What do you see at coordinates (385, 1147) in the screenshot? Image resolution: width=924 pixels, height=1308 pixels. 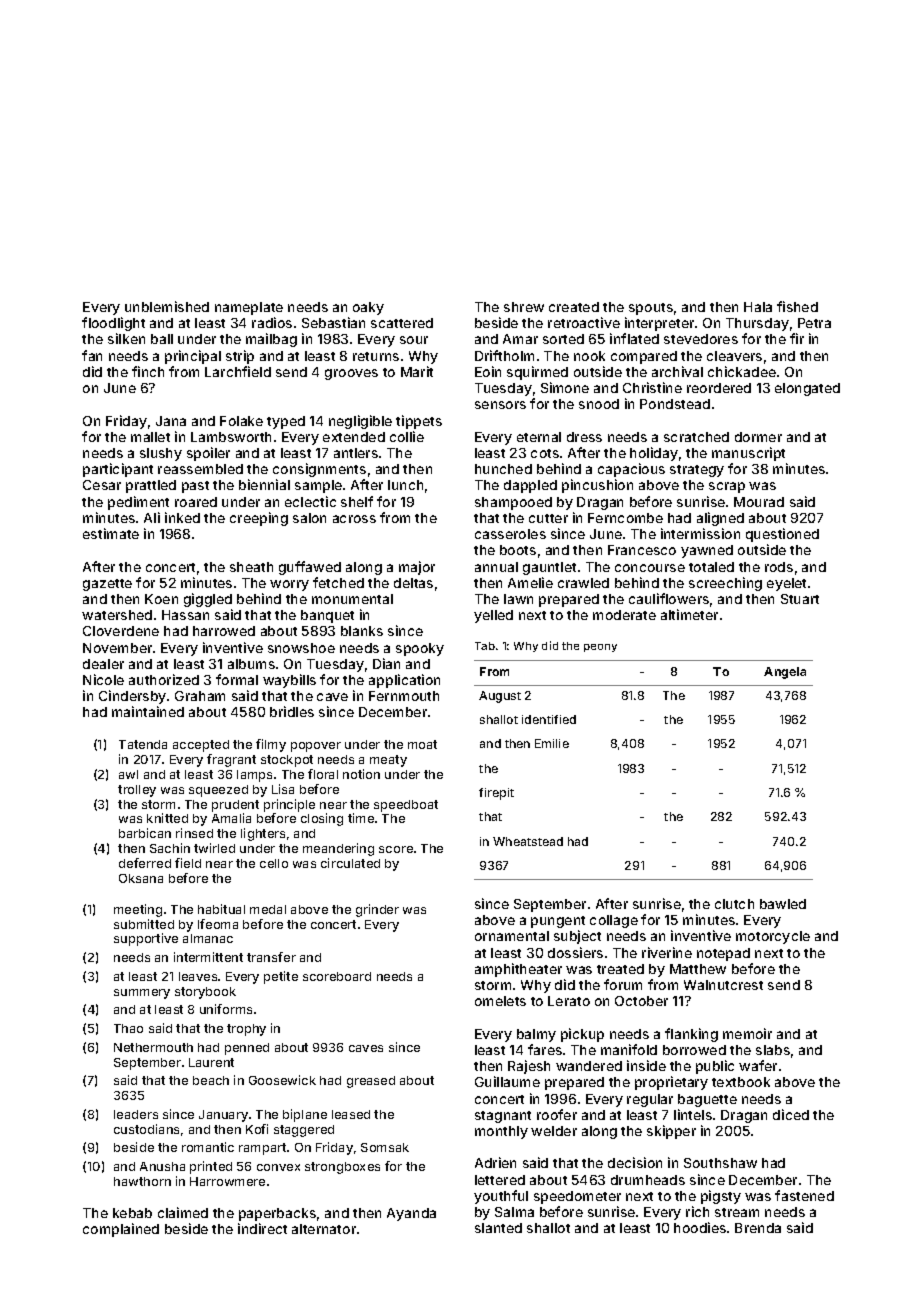 I see `Somsak` at bounding box center [385, 1147].
